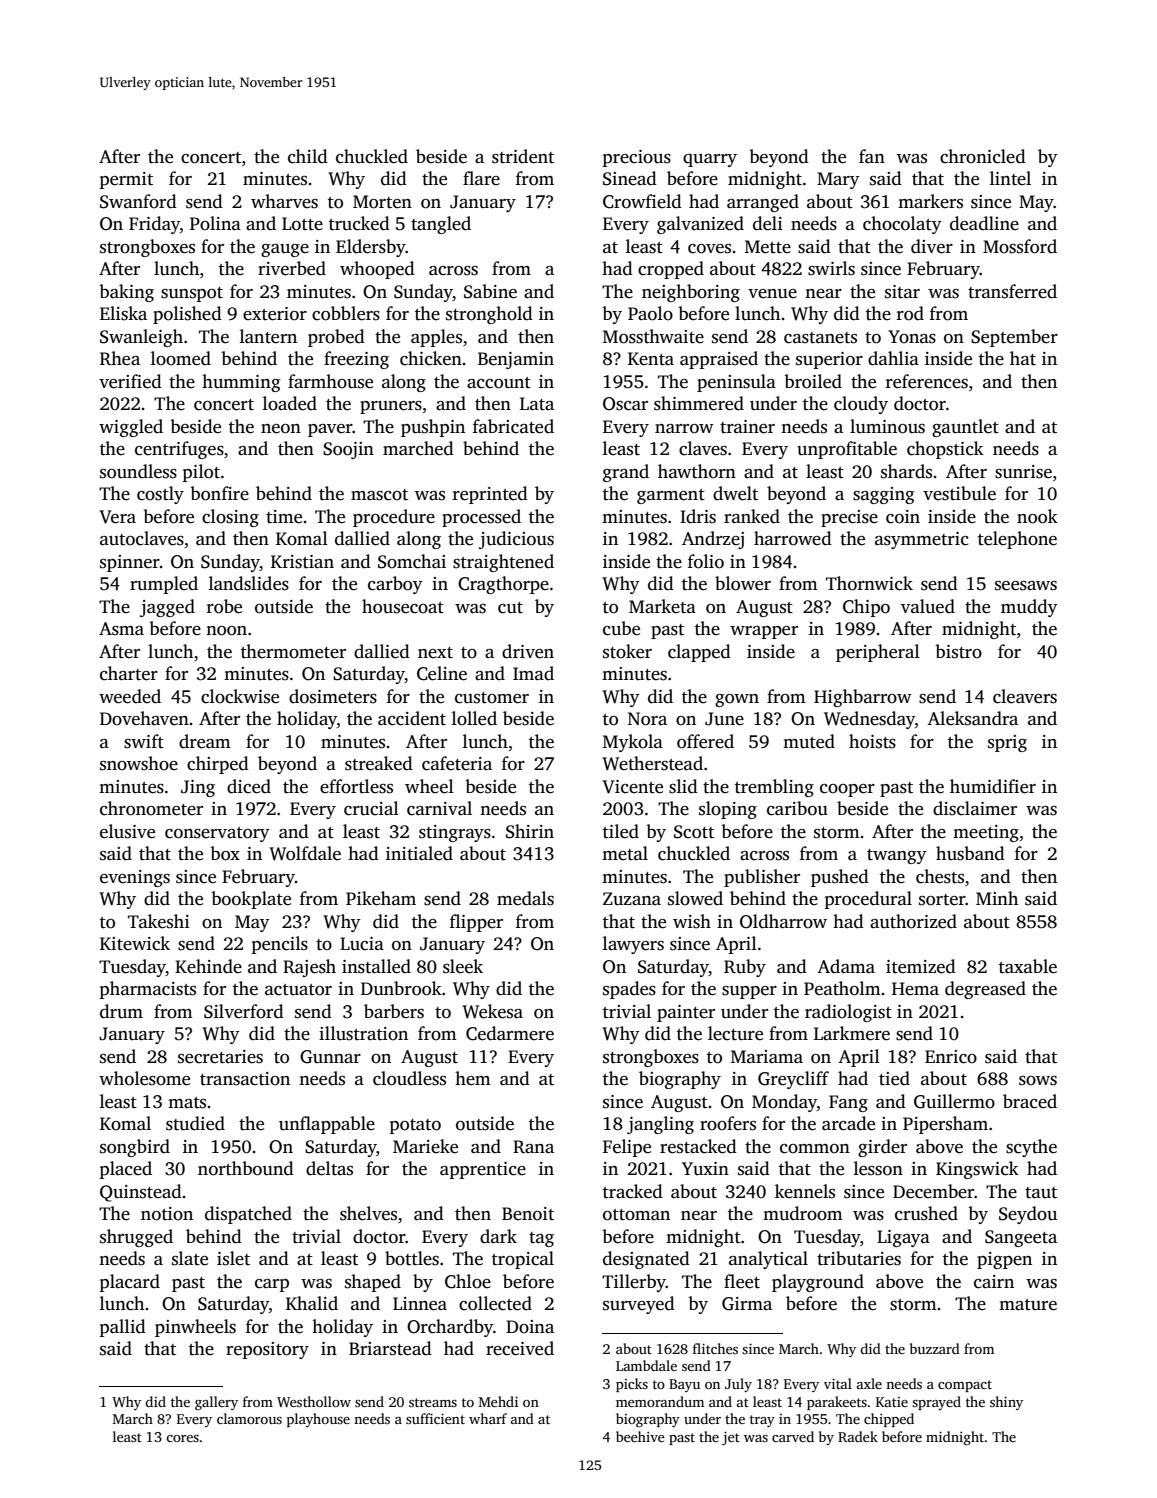  What do you see at coordinates (710, 160) in the screenshot?
I see `quarry` at bounding box center [710, 160].
